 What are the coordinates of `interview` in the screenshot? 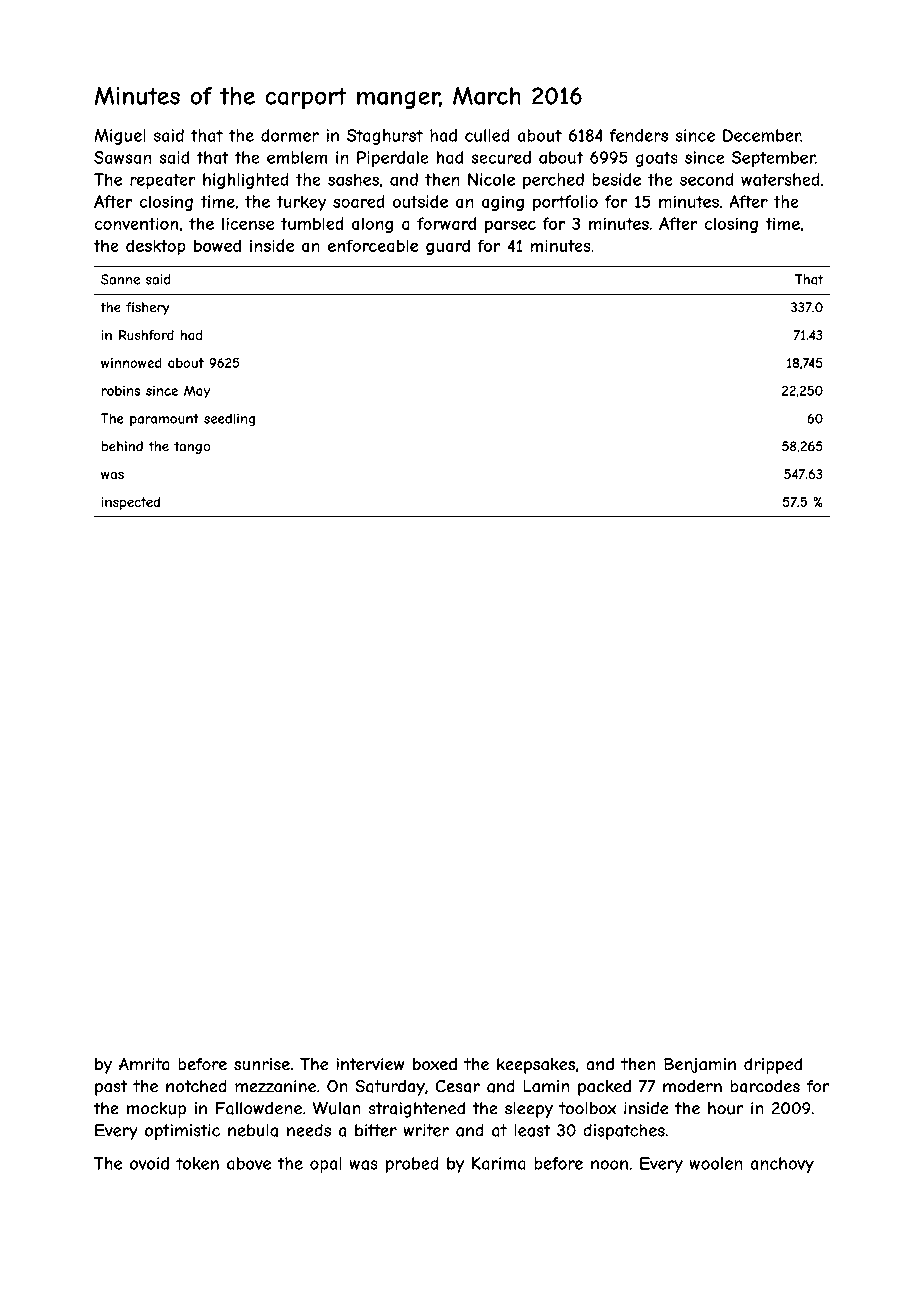 It's located at (370, 1064).
